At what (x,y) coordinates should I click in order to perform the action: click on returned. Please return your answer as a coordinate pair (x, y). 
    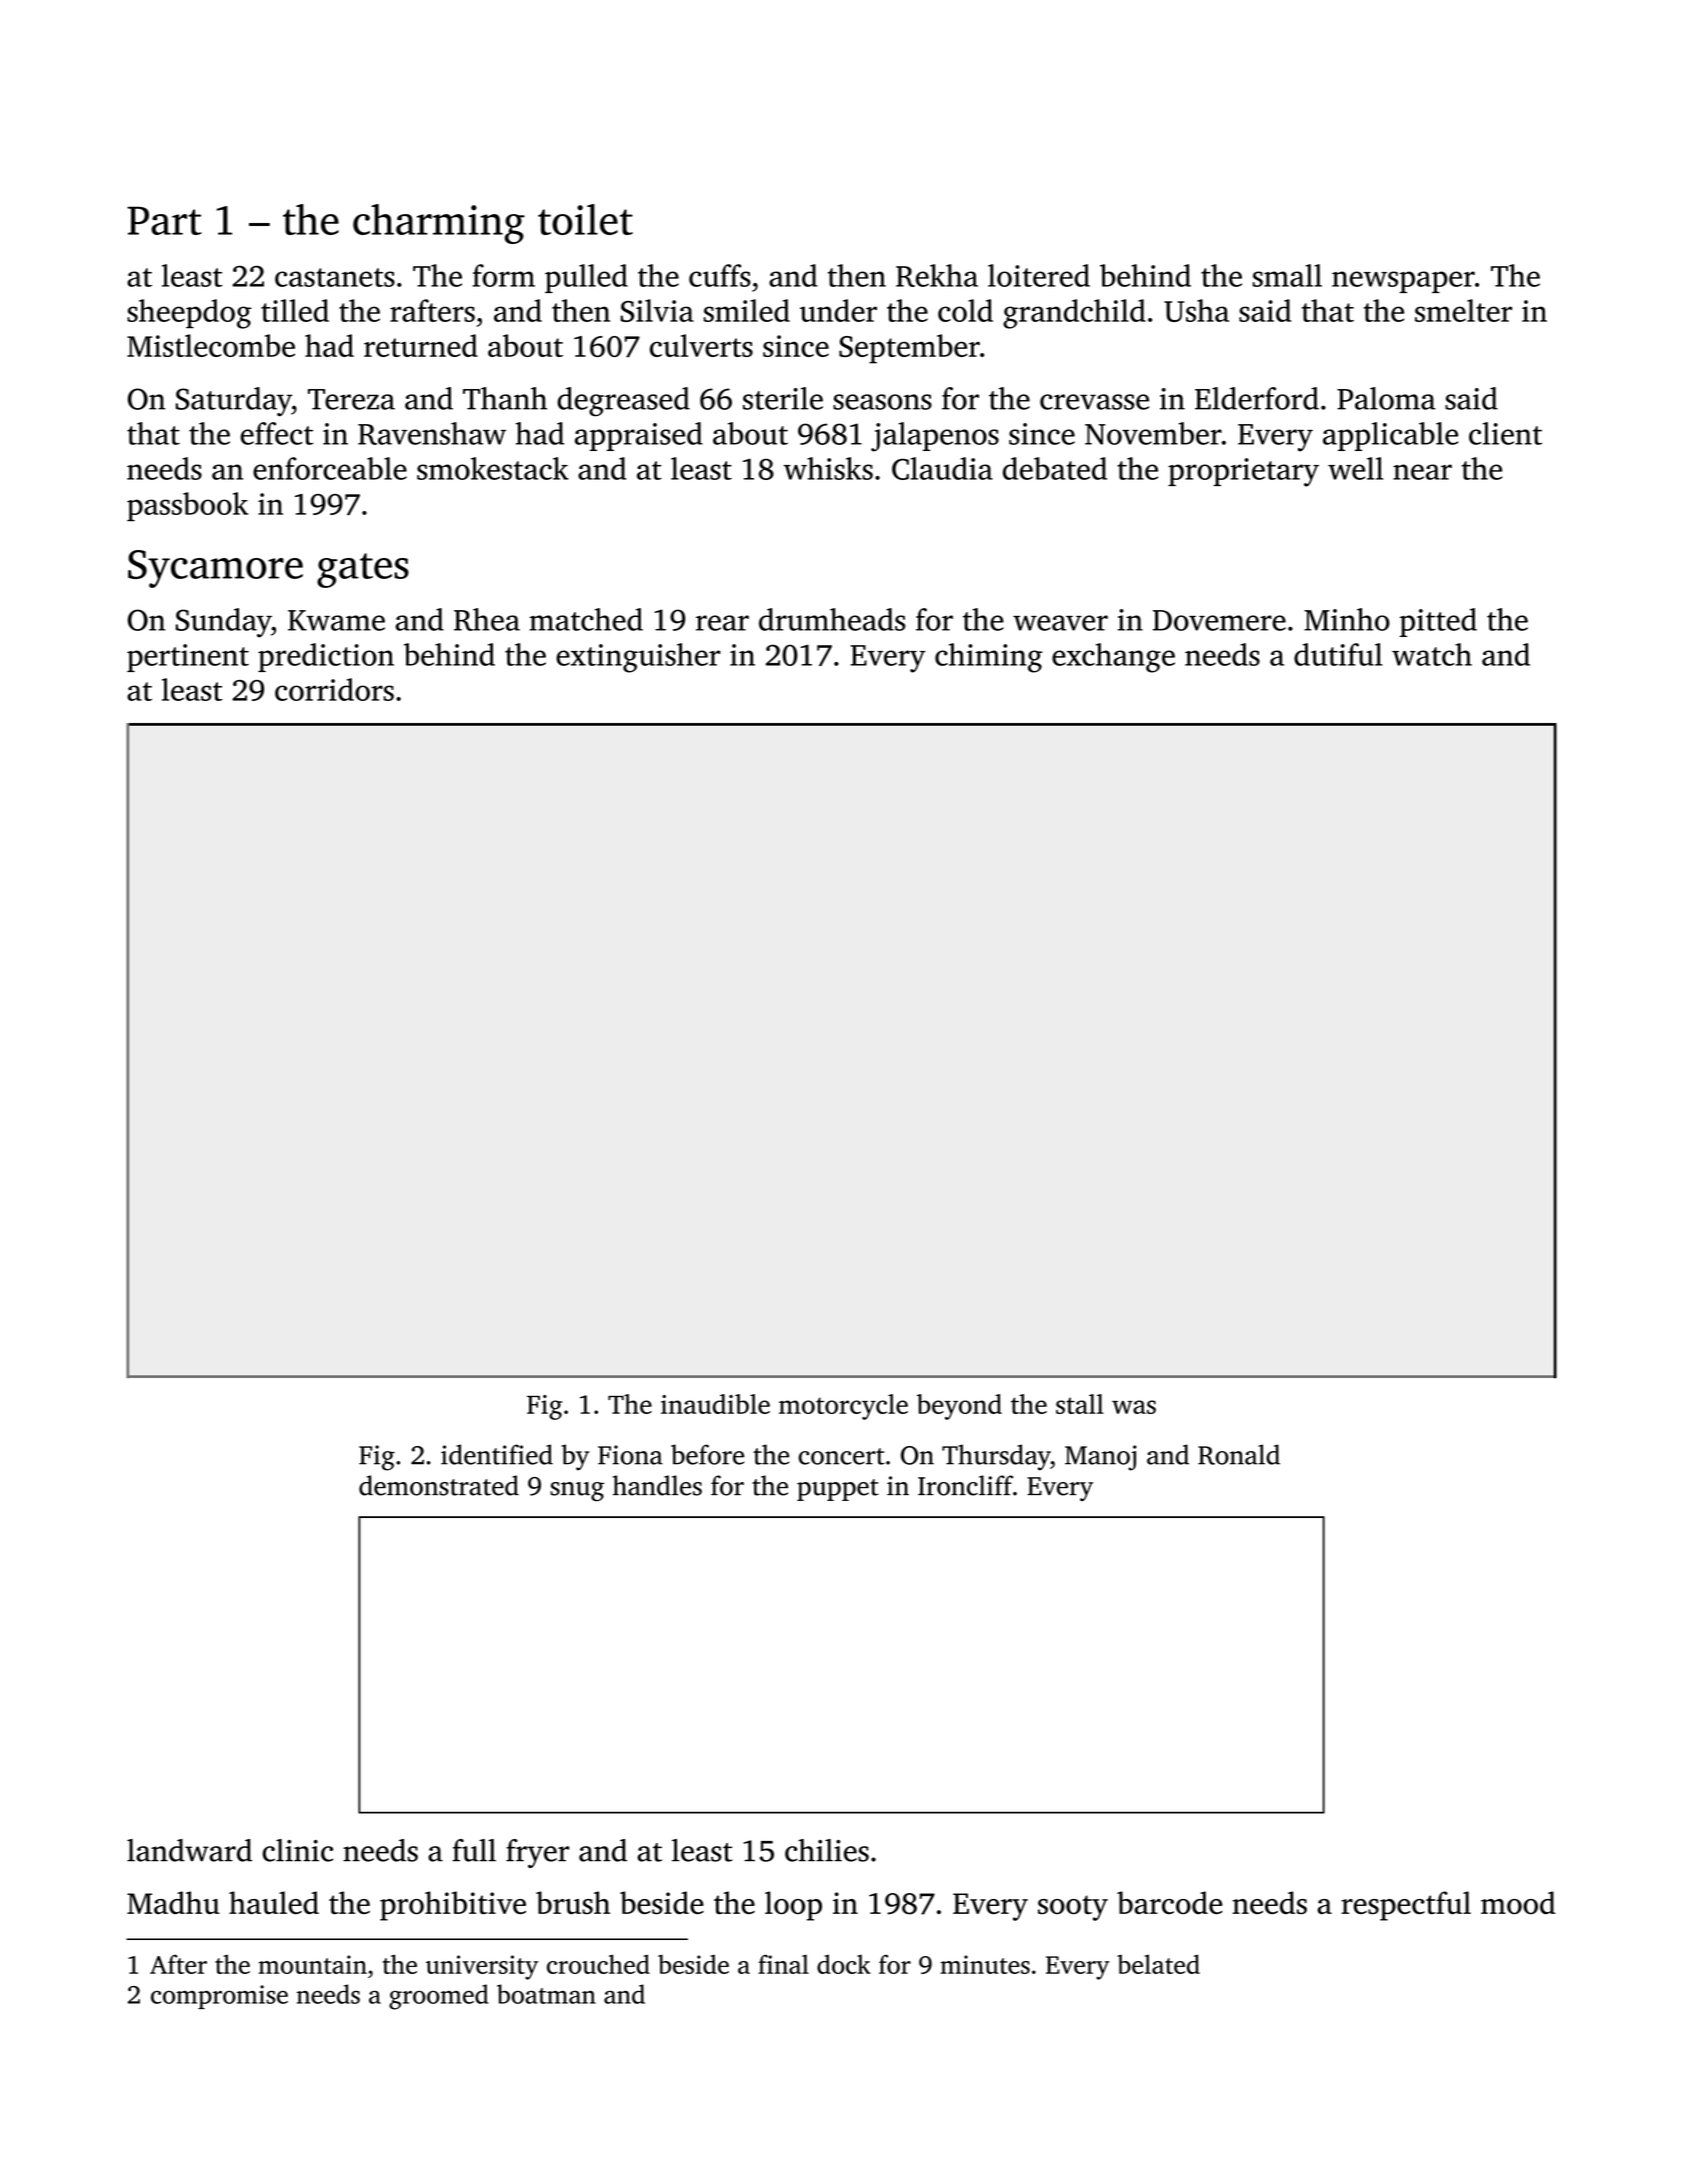
    Looking at the image, I should click on (421, 345).
